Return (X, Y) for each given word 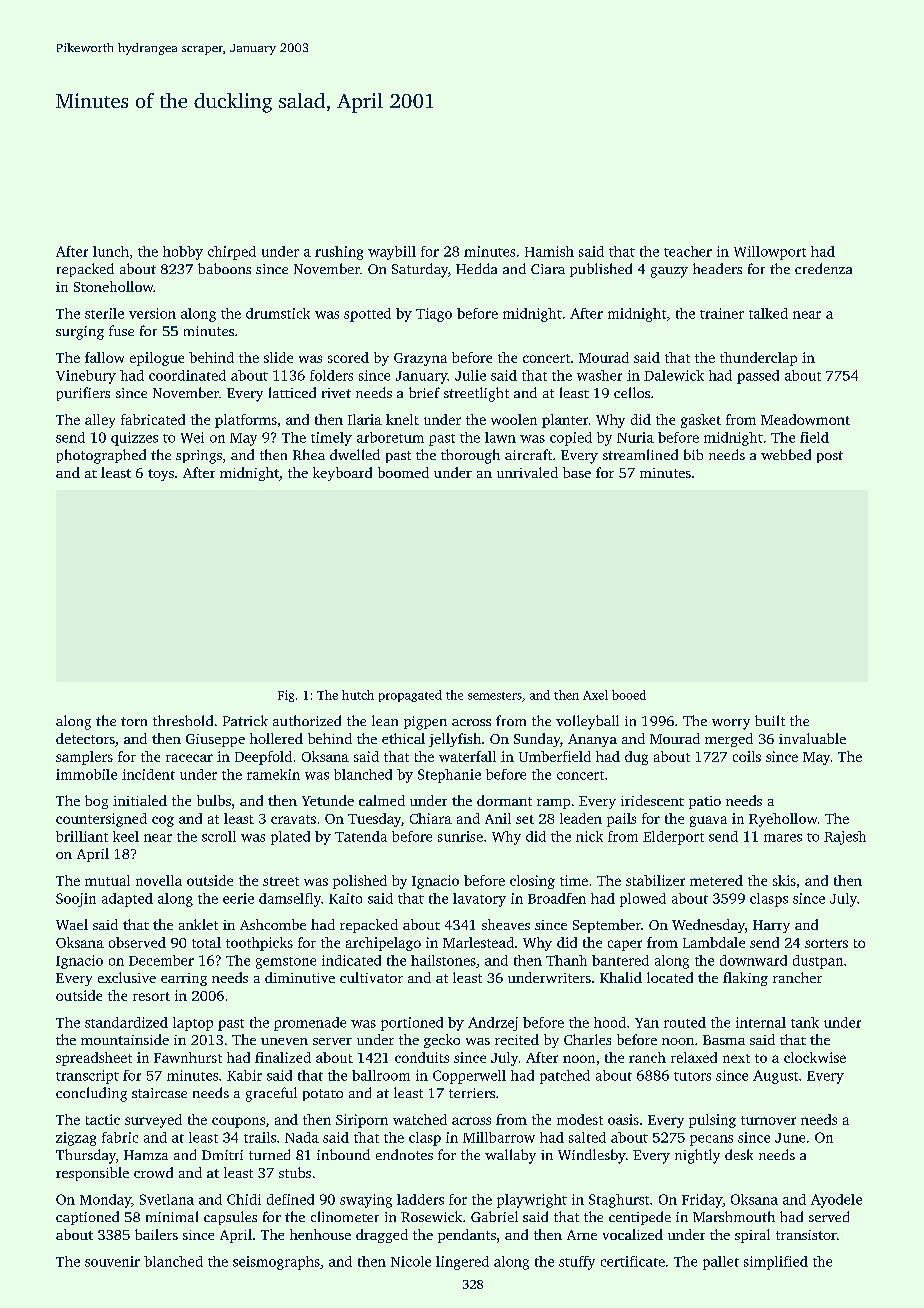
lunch (111, 251)
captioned (87, 1218)
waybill (392, 253)
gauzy (669, 272)
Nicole (411, 1261)
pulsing (712, 1121)
